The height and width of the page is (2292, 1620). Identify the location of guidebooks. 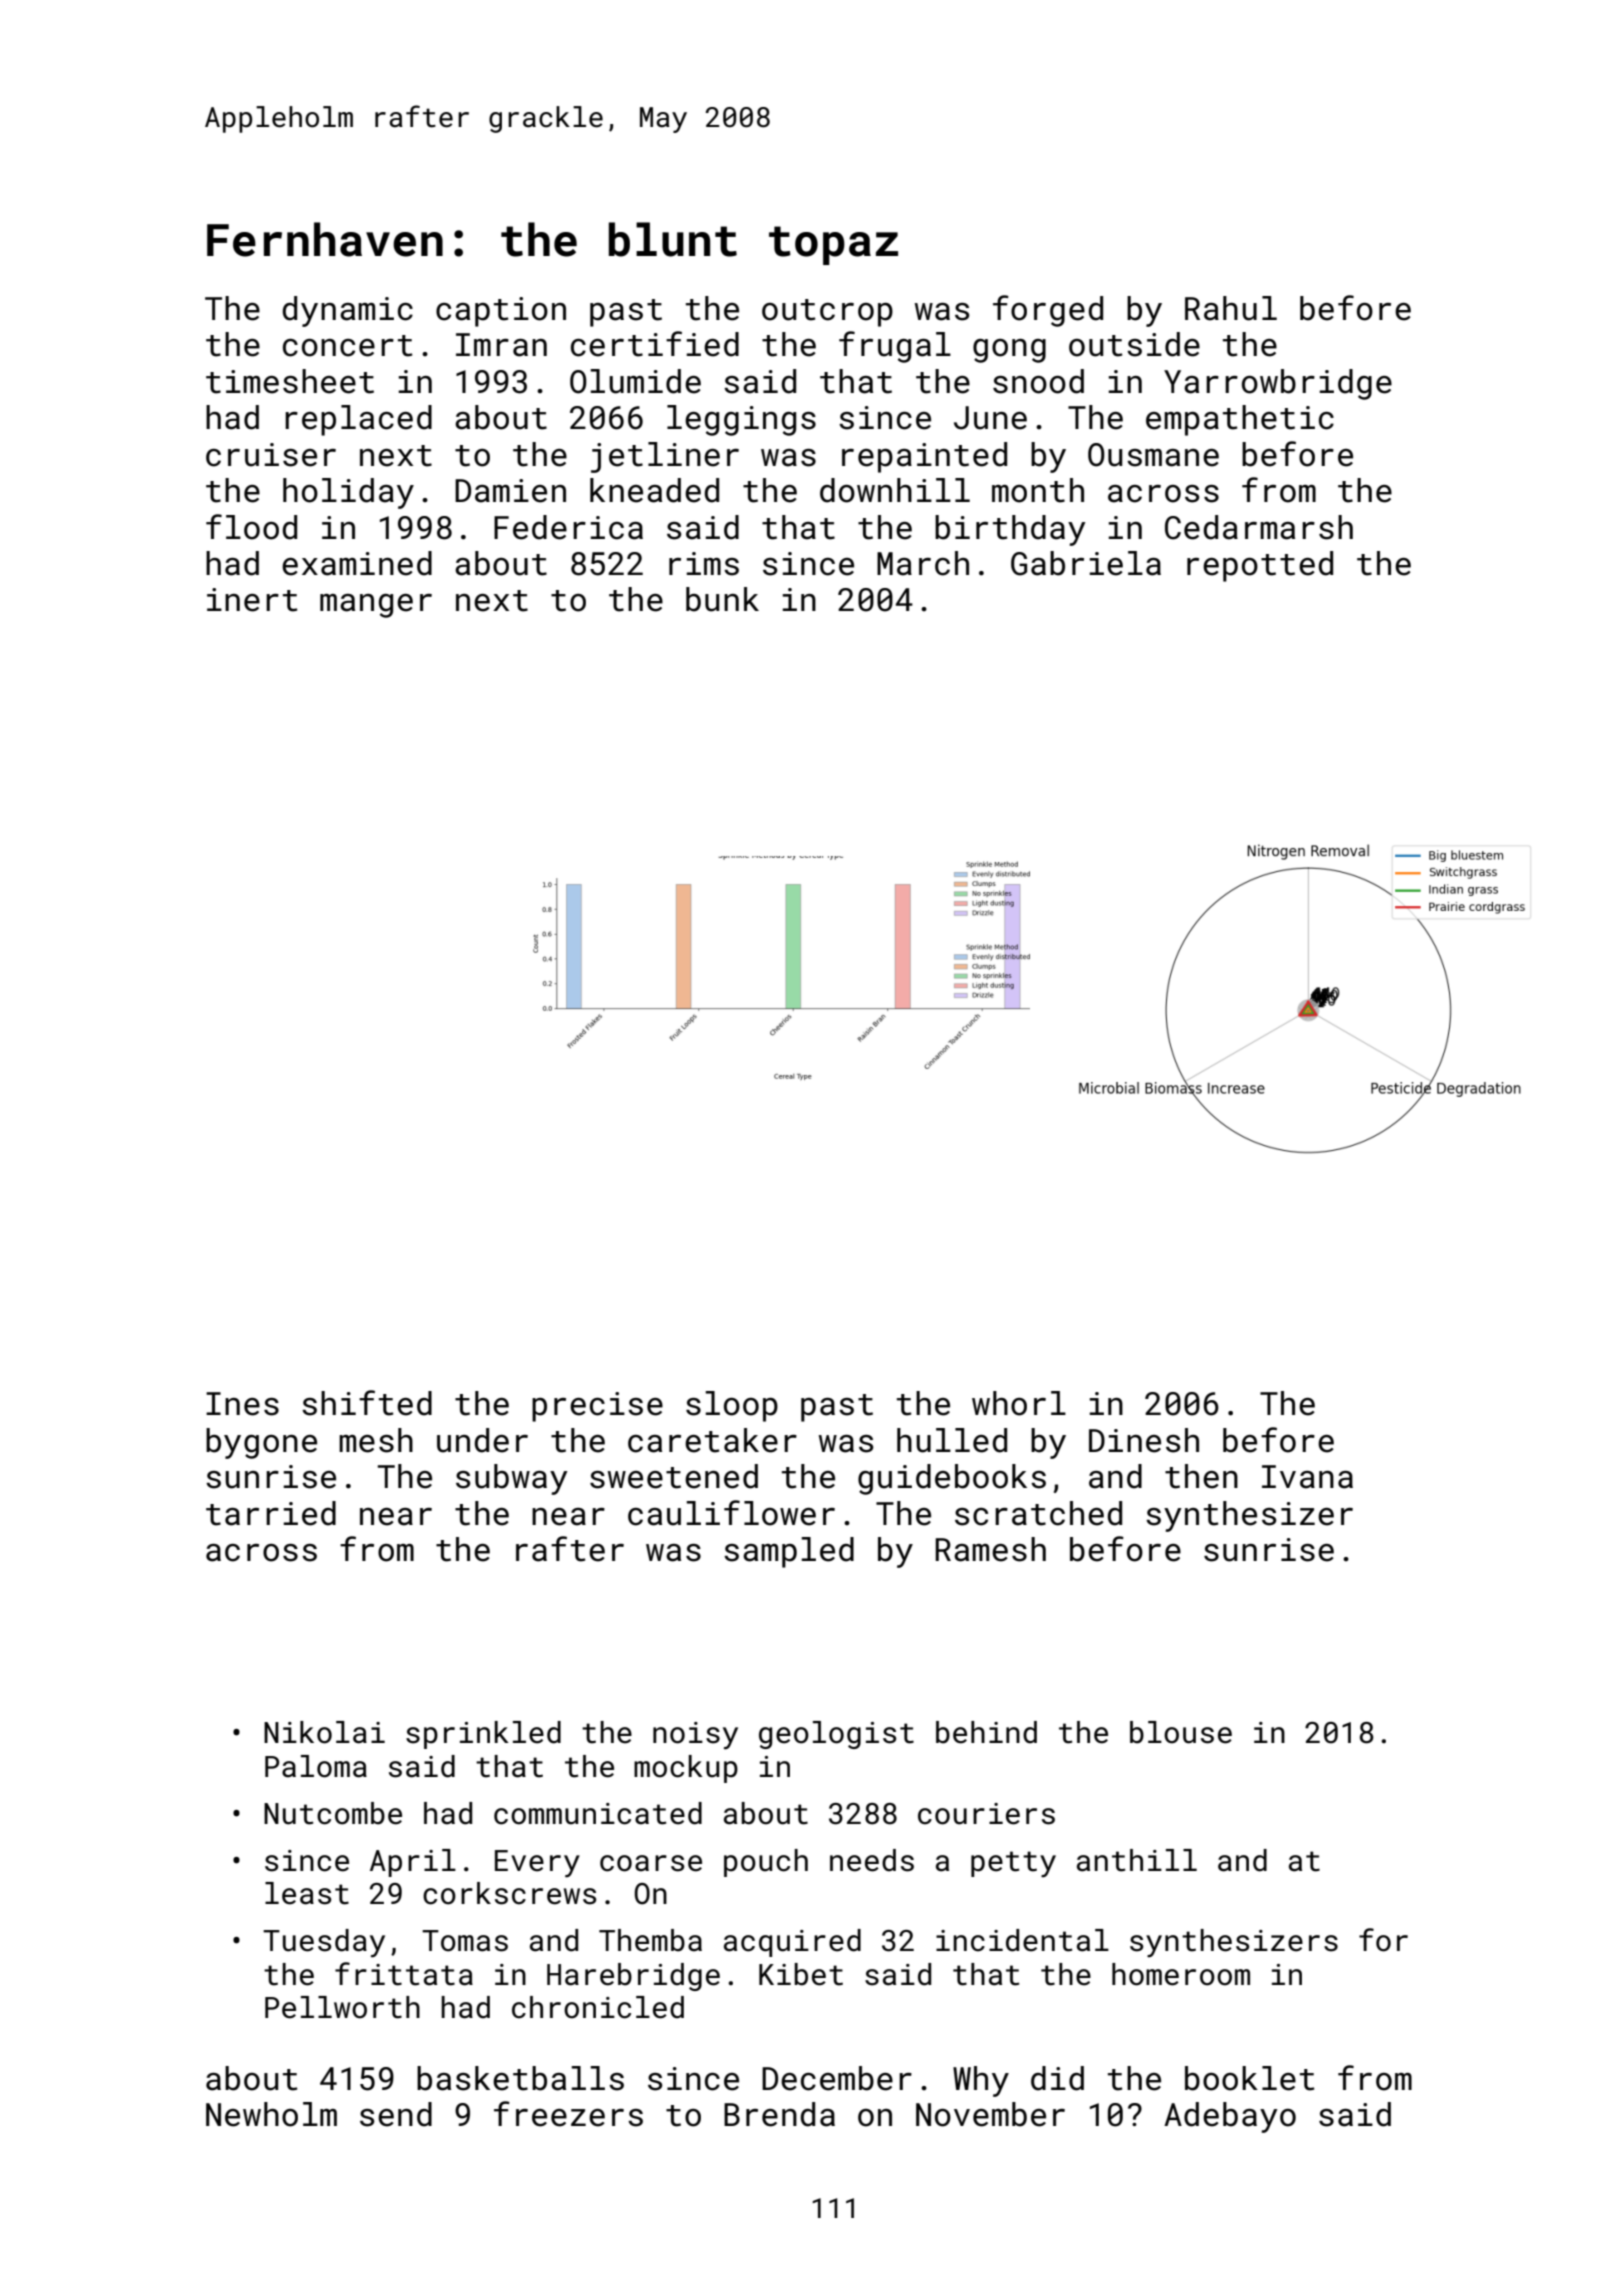
(952, 1479).
